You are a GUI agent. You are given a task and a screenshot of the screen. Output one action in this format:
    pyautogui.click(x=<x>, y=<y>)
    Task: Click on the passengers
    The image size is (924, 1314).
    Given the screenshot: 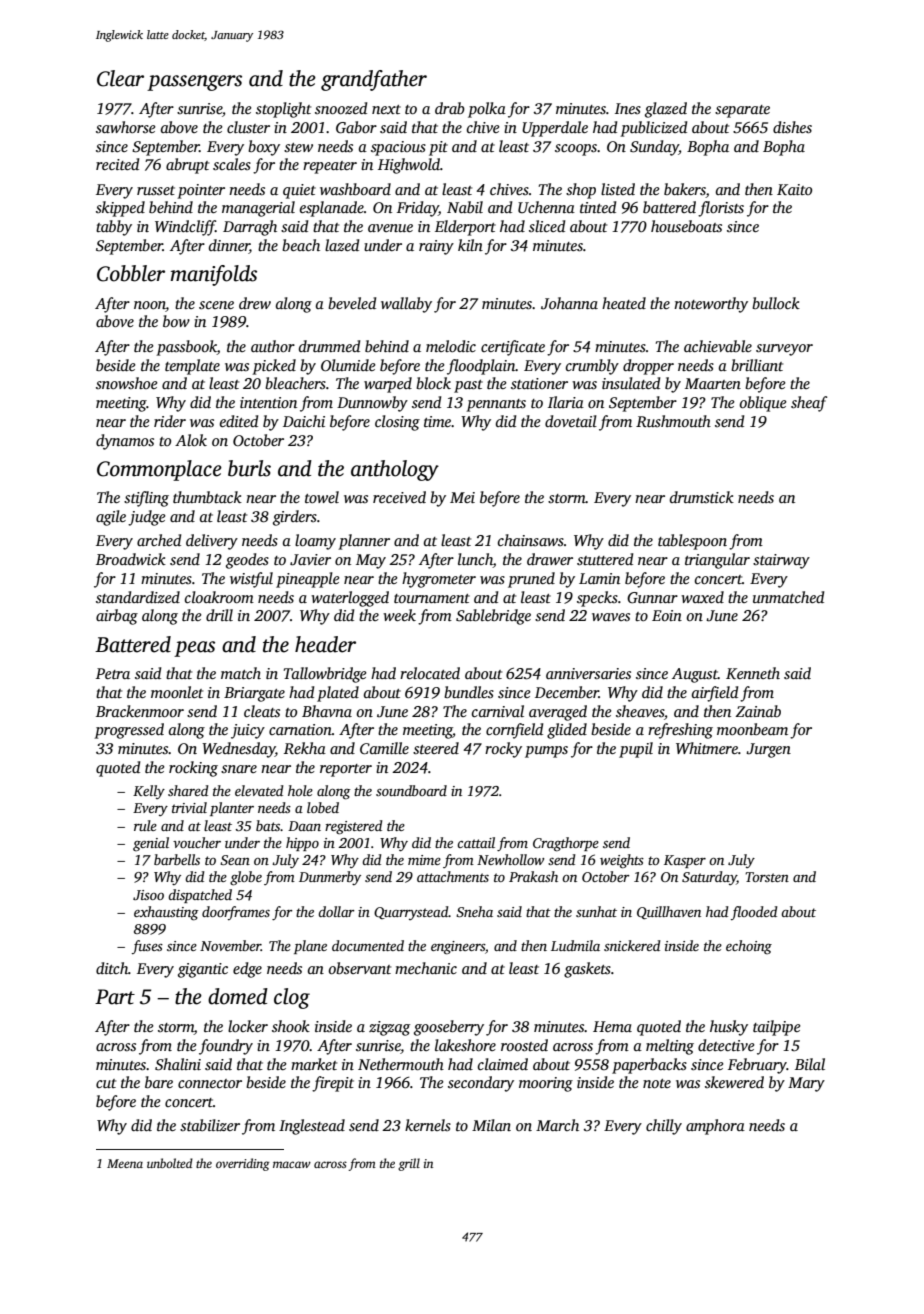 What is the action you would take?
    pyautogui.click(x=194, y=83)
